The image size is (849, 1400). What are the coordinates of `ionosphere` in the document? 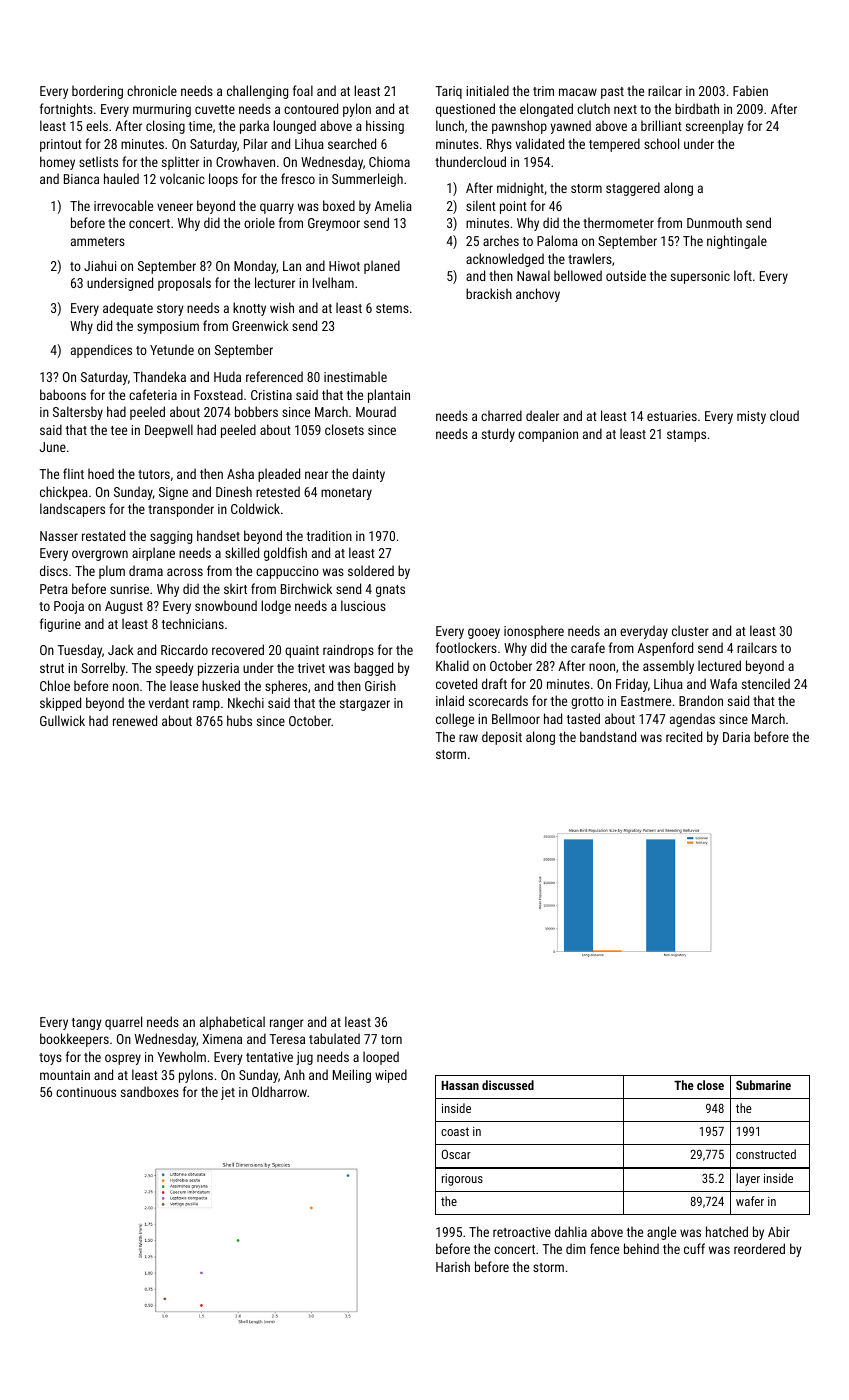 It's located at (534, 632).
